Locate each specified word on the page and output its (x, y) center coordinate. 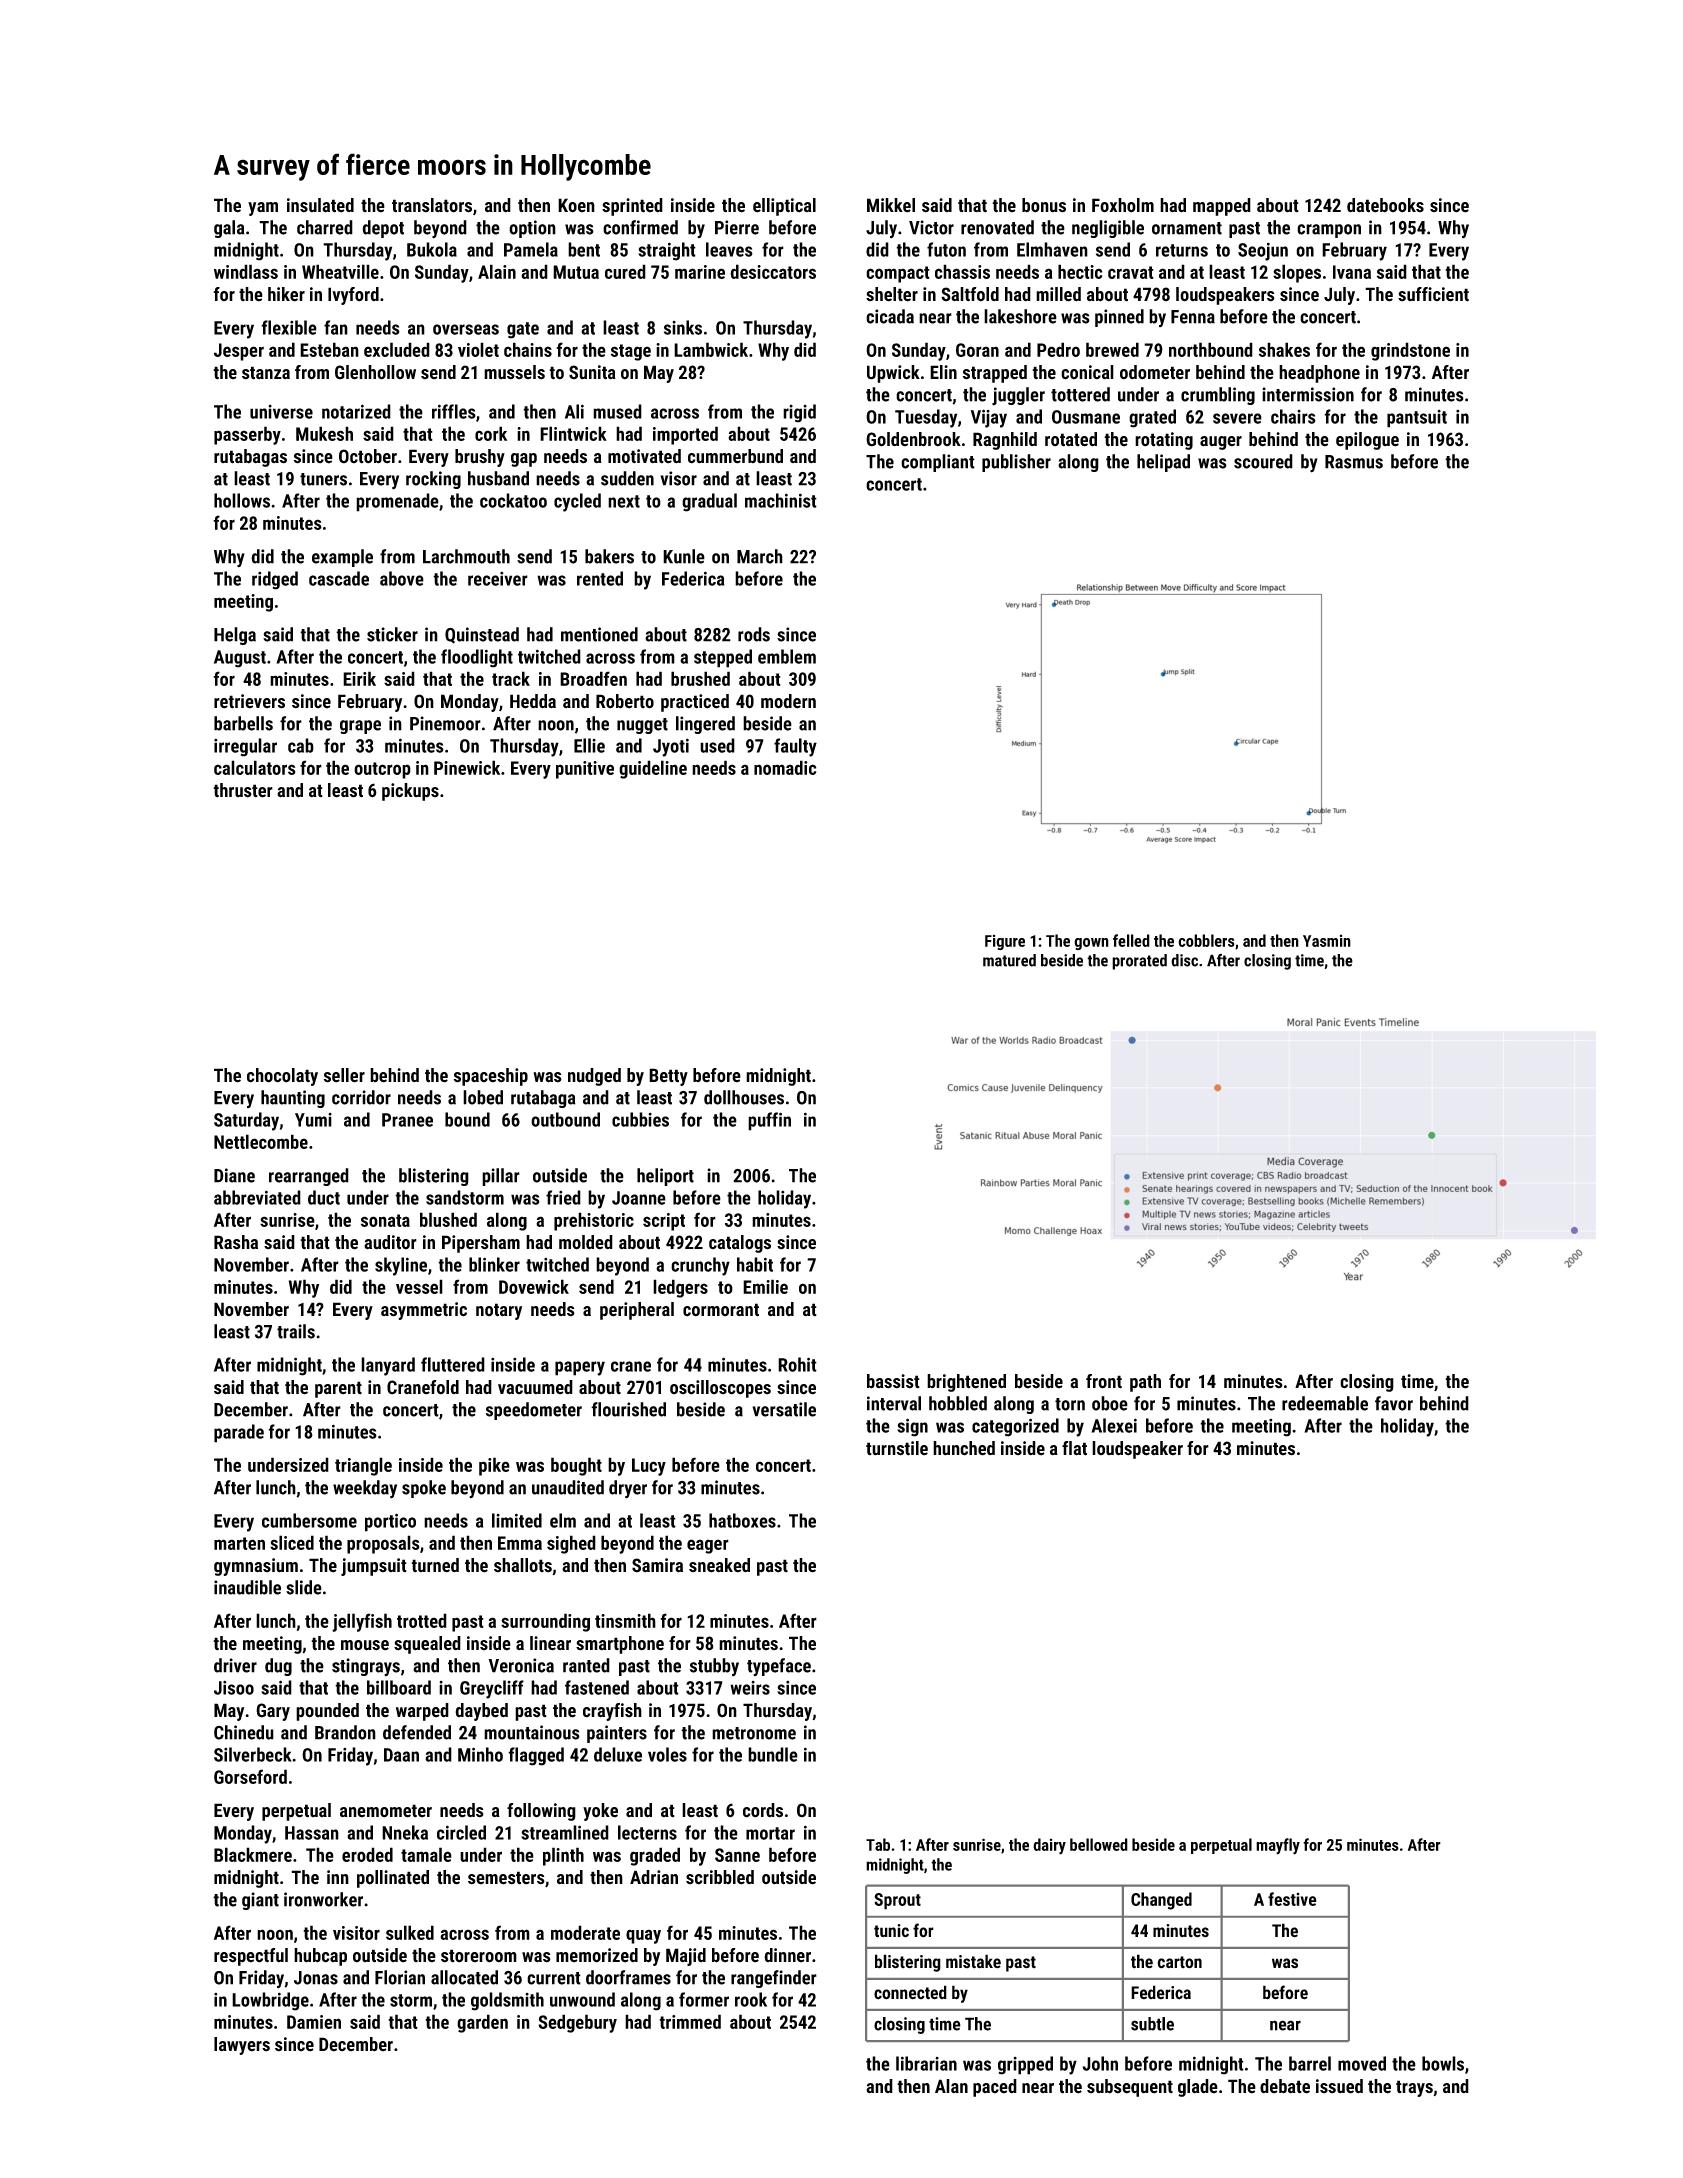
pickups (410, 792)
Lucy (649, 1467)
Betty (668, 1077)
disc (1184, 960)
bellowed (1099, 1844)
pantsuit (1417, 419)
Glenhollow (375, 372)
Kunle (684, 556)
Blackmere (253, 1854)
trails (296, 1331)
